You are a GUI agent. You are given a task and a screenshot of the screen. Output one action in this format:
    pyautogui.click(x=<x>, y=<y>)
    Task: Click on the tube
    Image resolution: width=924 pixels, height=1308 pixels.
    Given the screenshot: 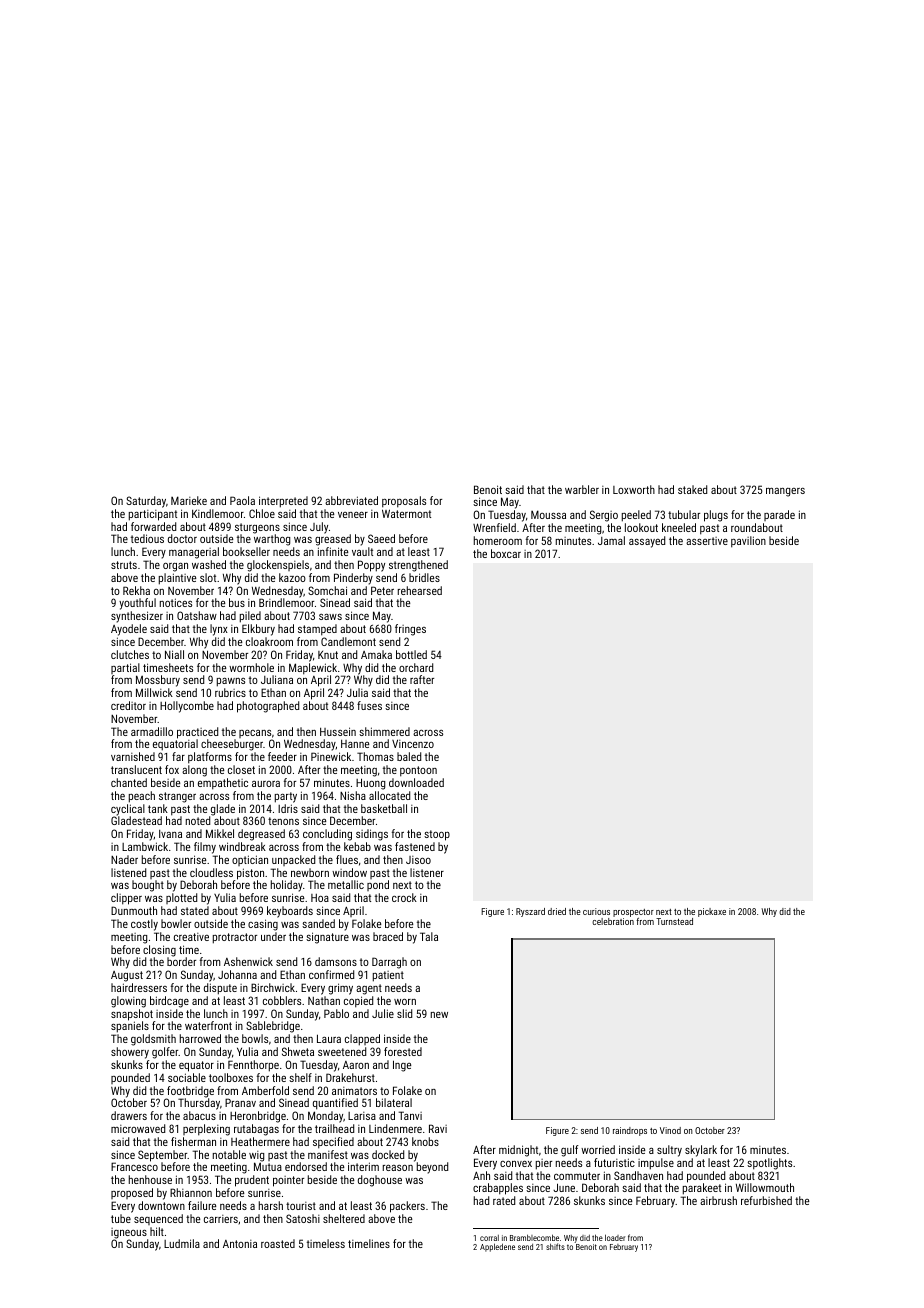 What is the action you would take?
    pyautogui.click(x=121, y=1218)
